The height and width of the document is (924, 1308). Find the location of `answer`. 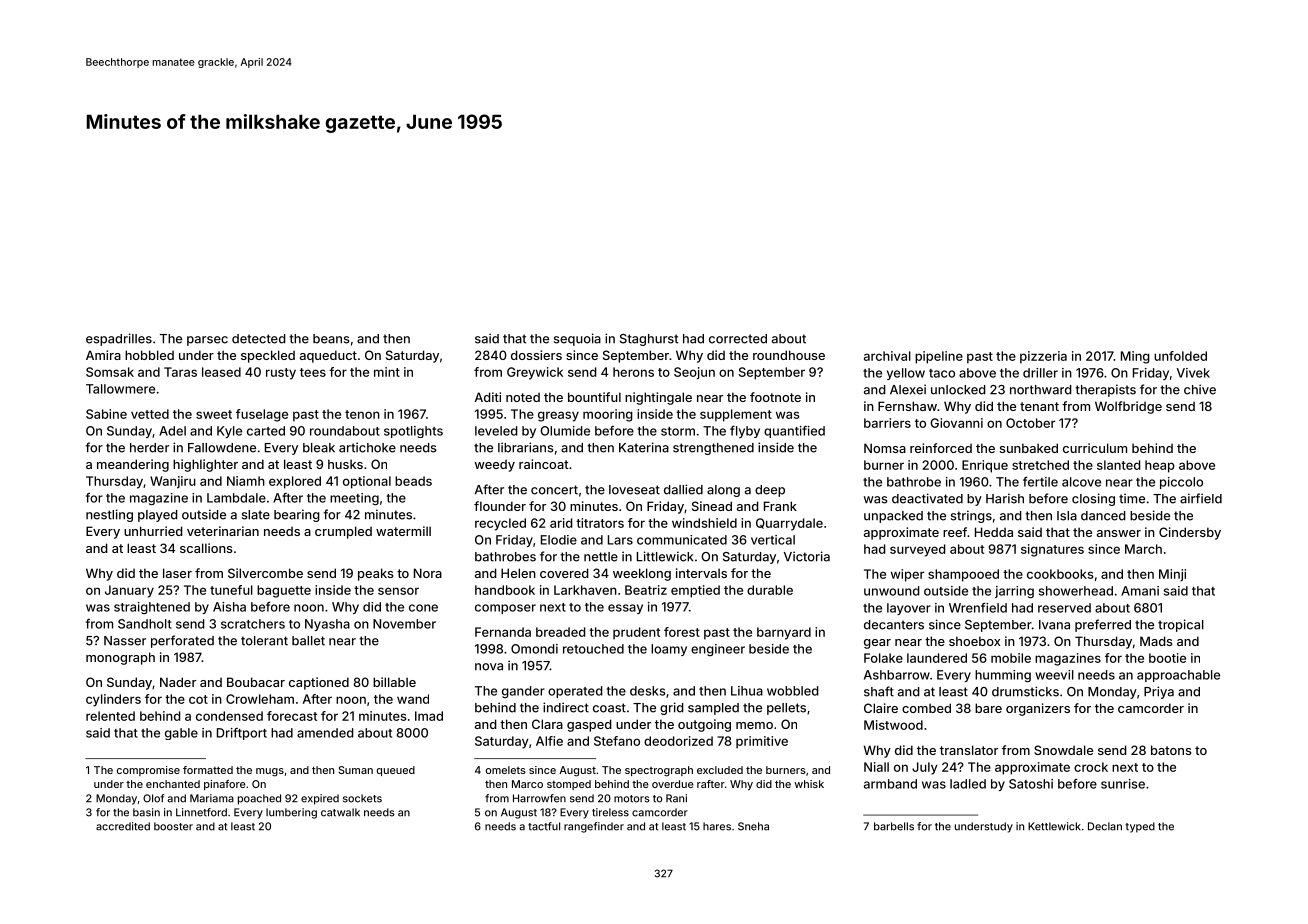

answer is located at coordinates (1119, 533).
